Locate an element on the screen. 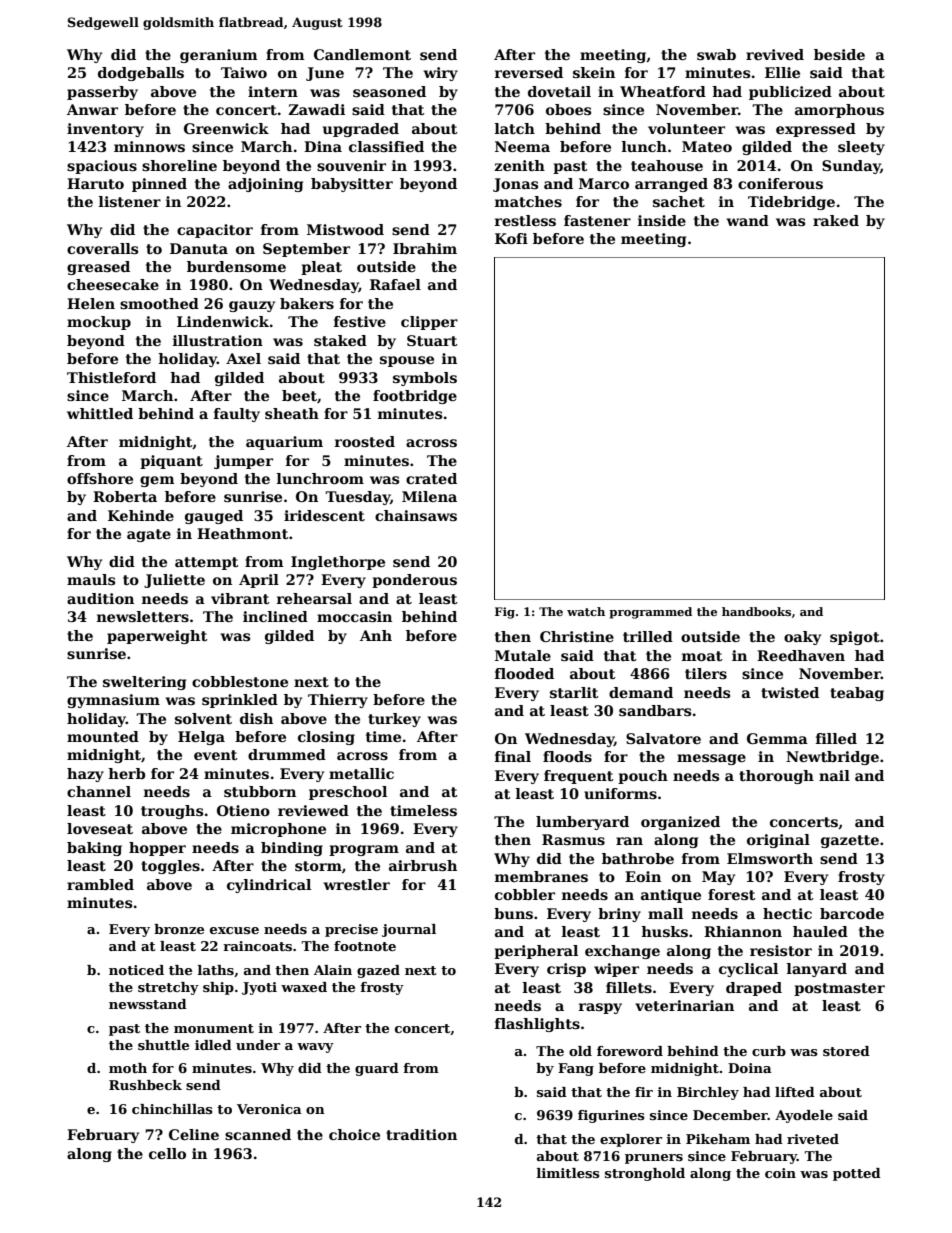  Mateo is located at coordinates (707, 146).
